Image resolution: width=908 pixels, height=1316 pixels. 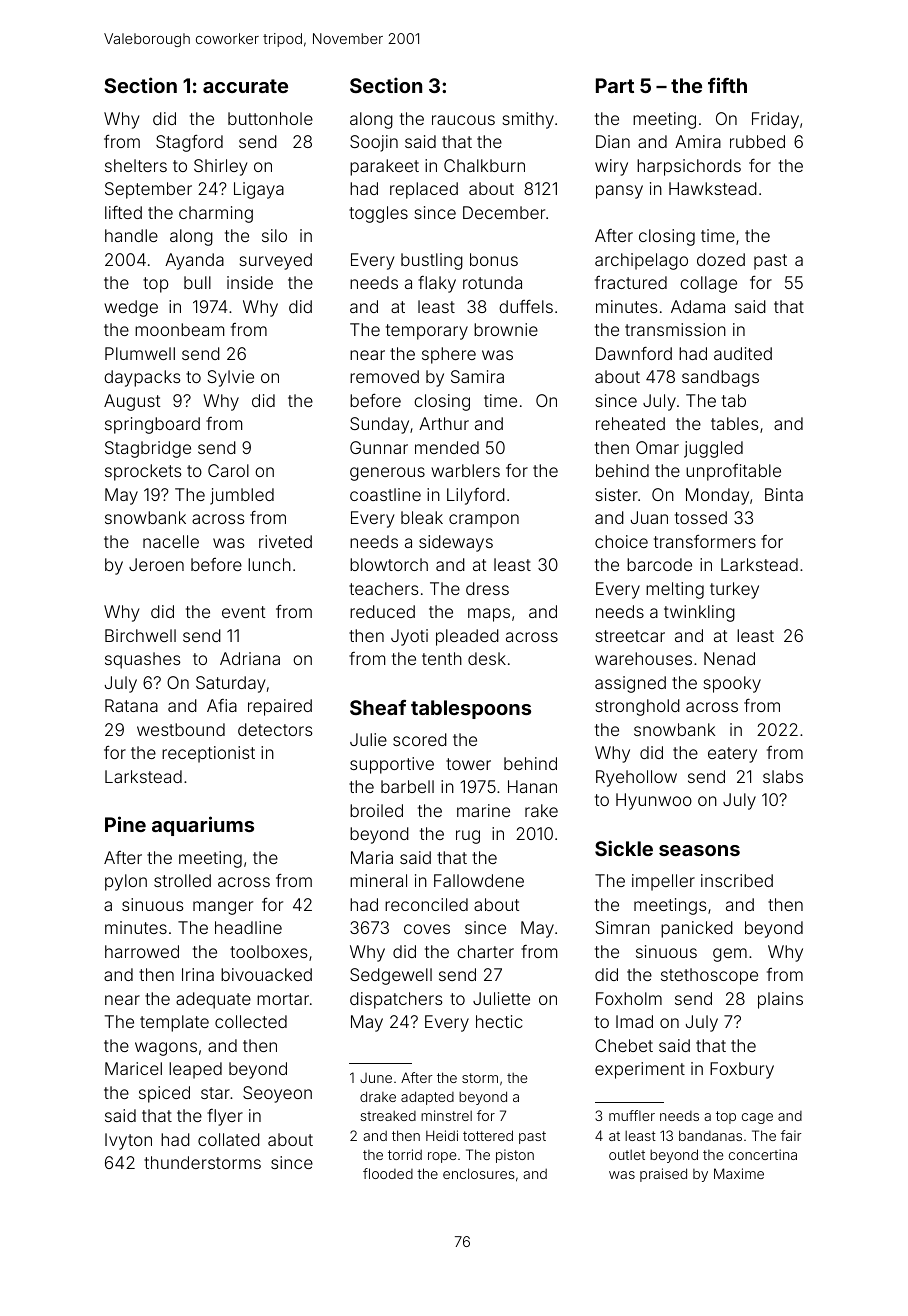 What do you see at coordinates (699, 850) in the image?
I see `seasons` at bounding box center [699, 850].
